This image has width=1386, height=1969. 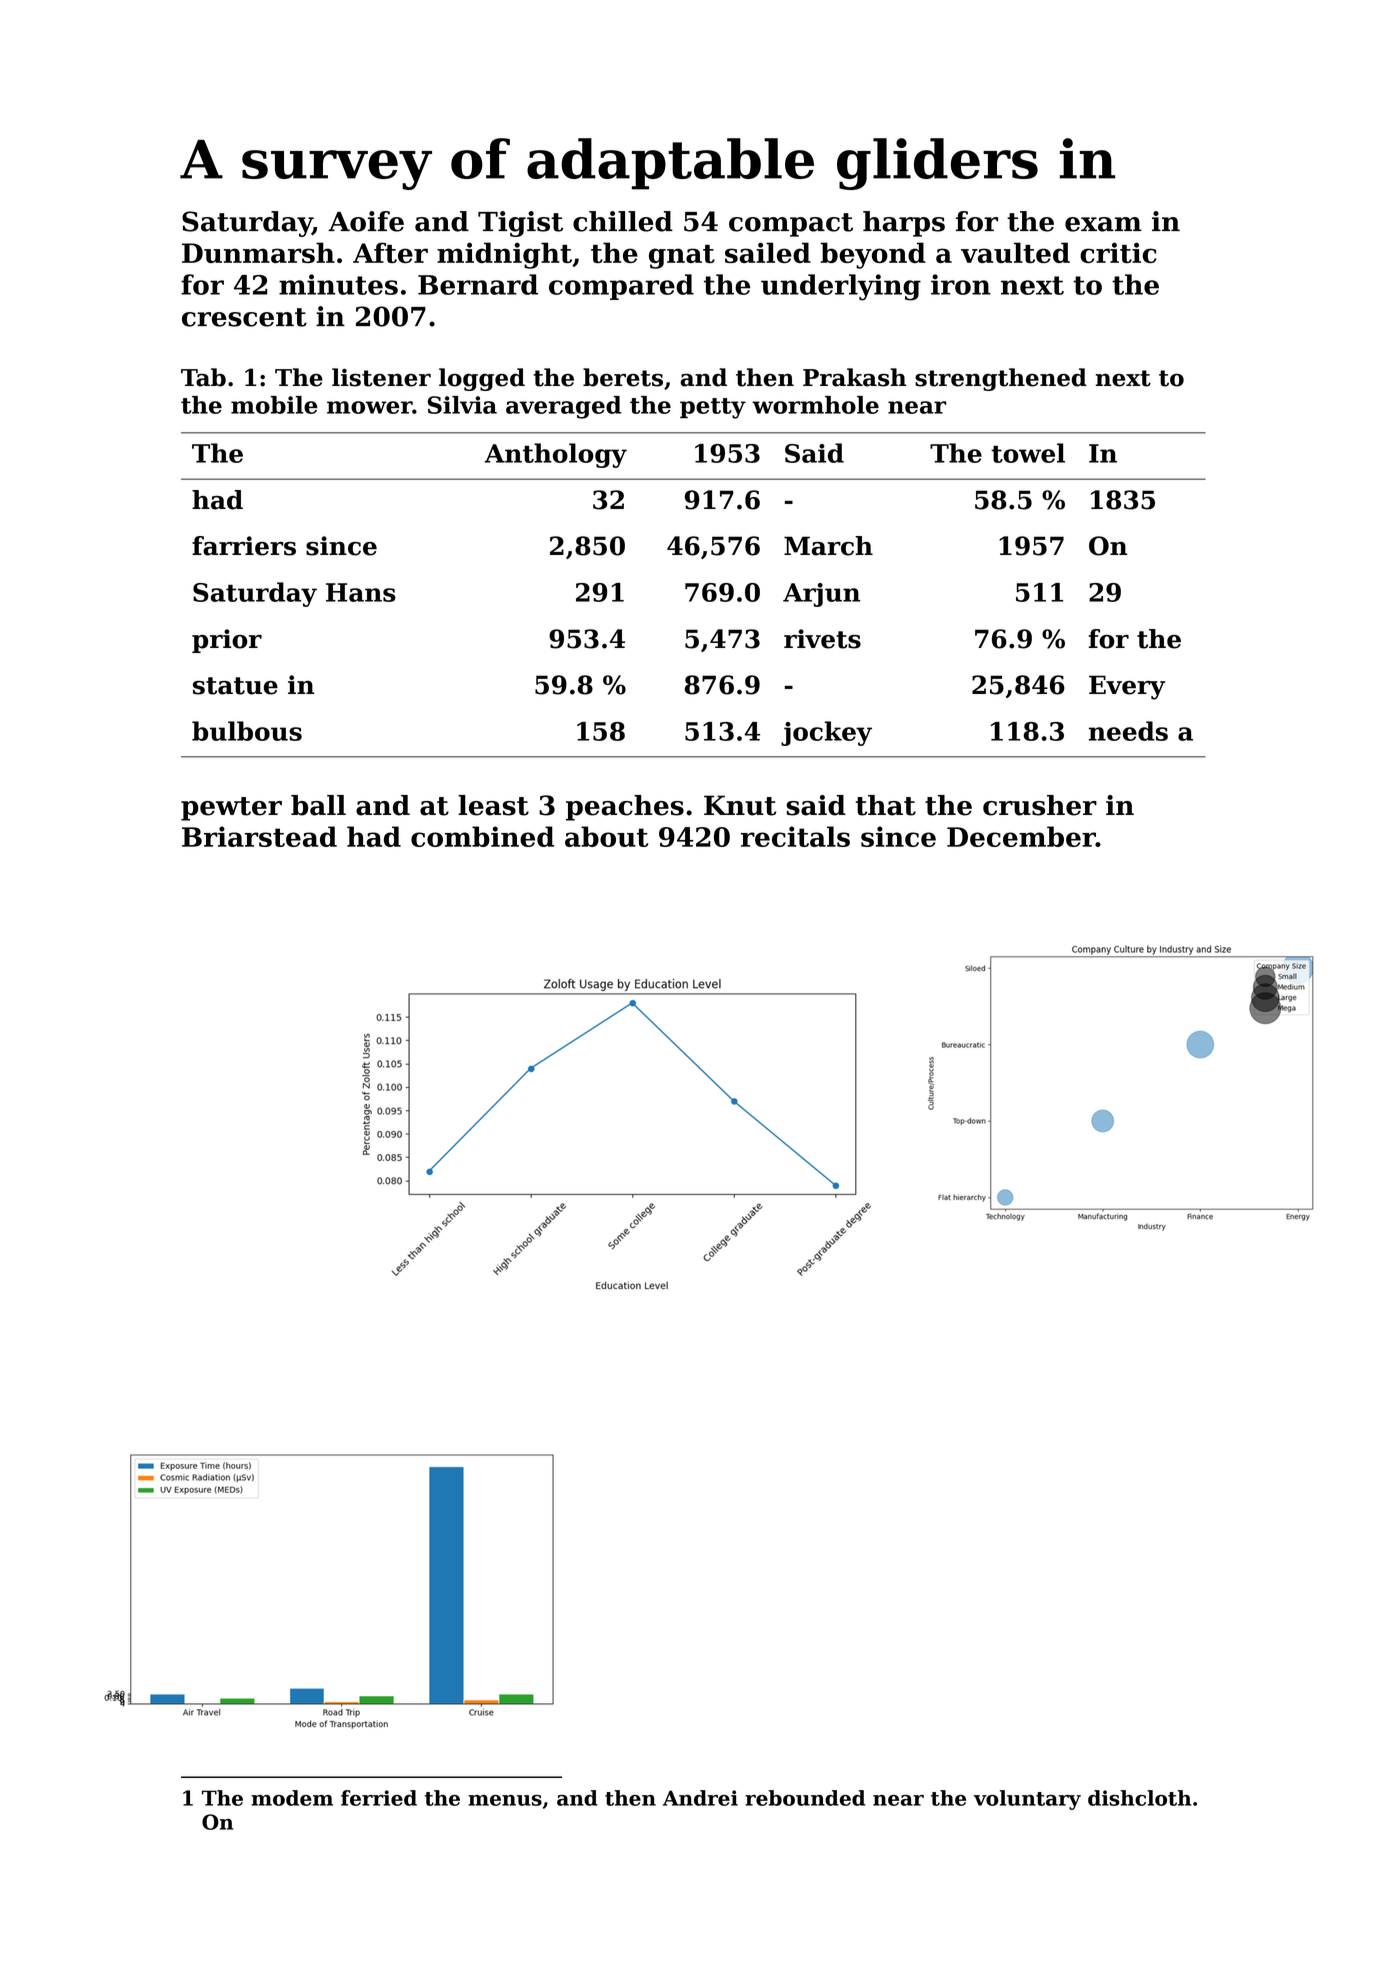 I want to click on combined, so click(x=482, y=836).
